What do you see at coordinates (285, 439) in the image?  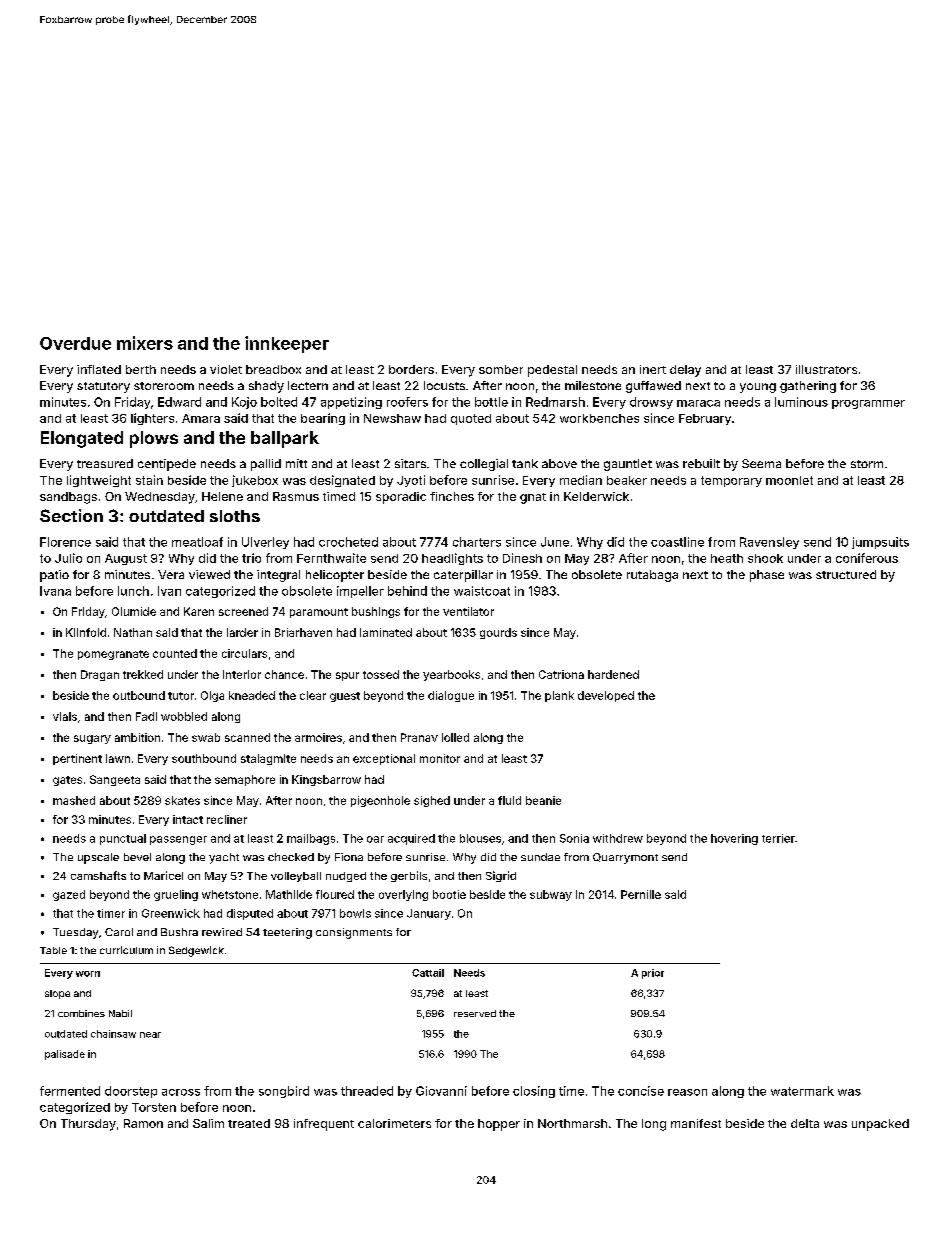 I see `ballpark` at bounding box center [285, 439].
